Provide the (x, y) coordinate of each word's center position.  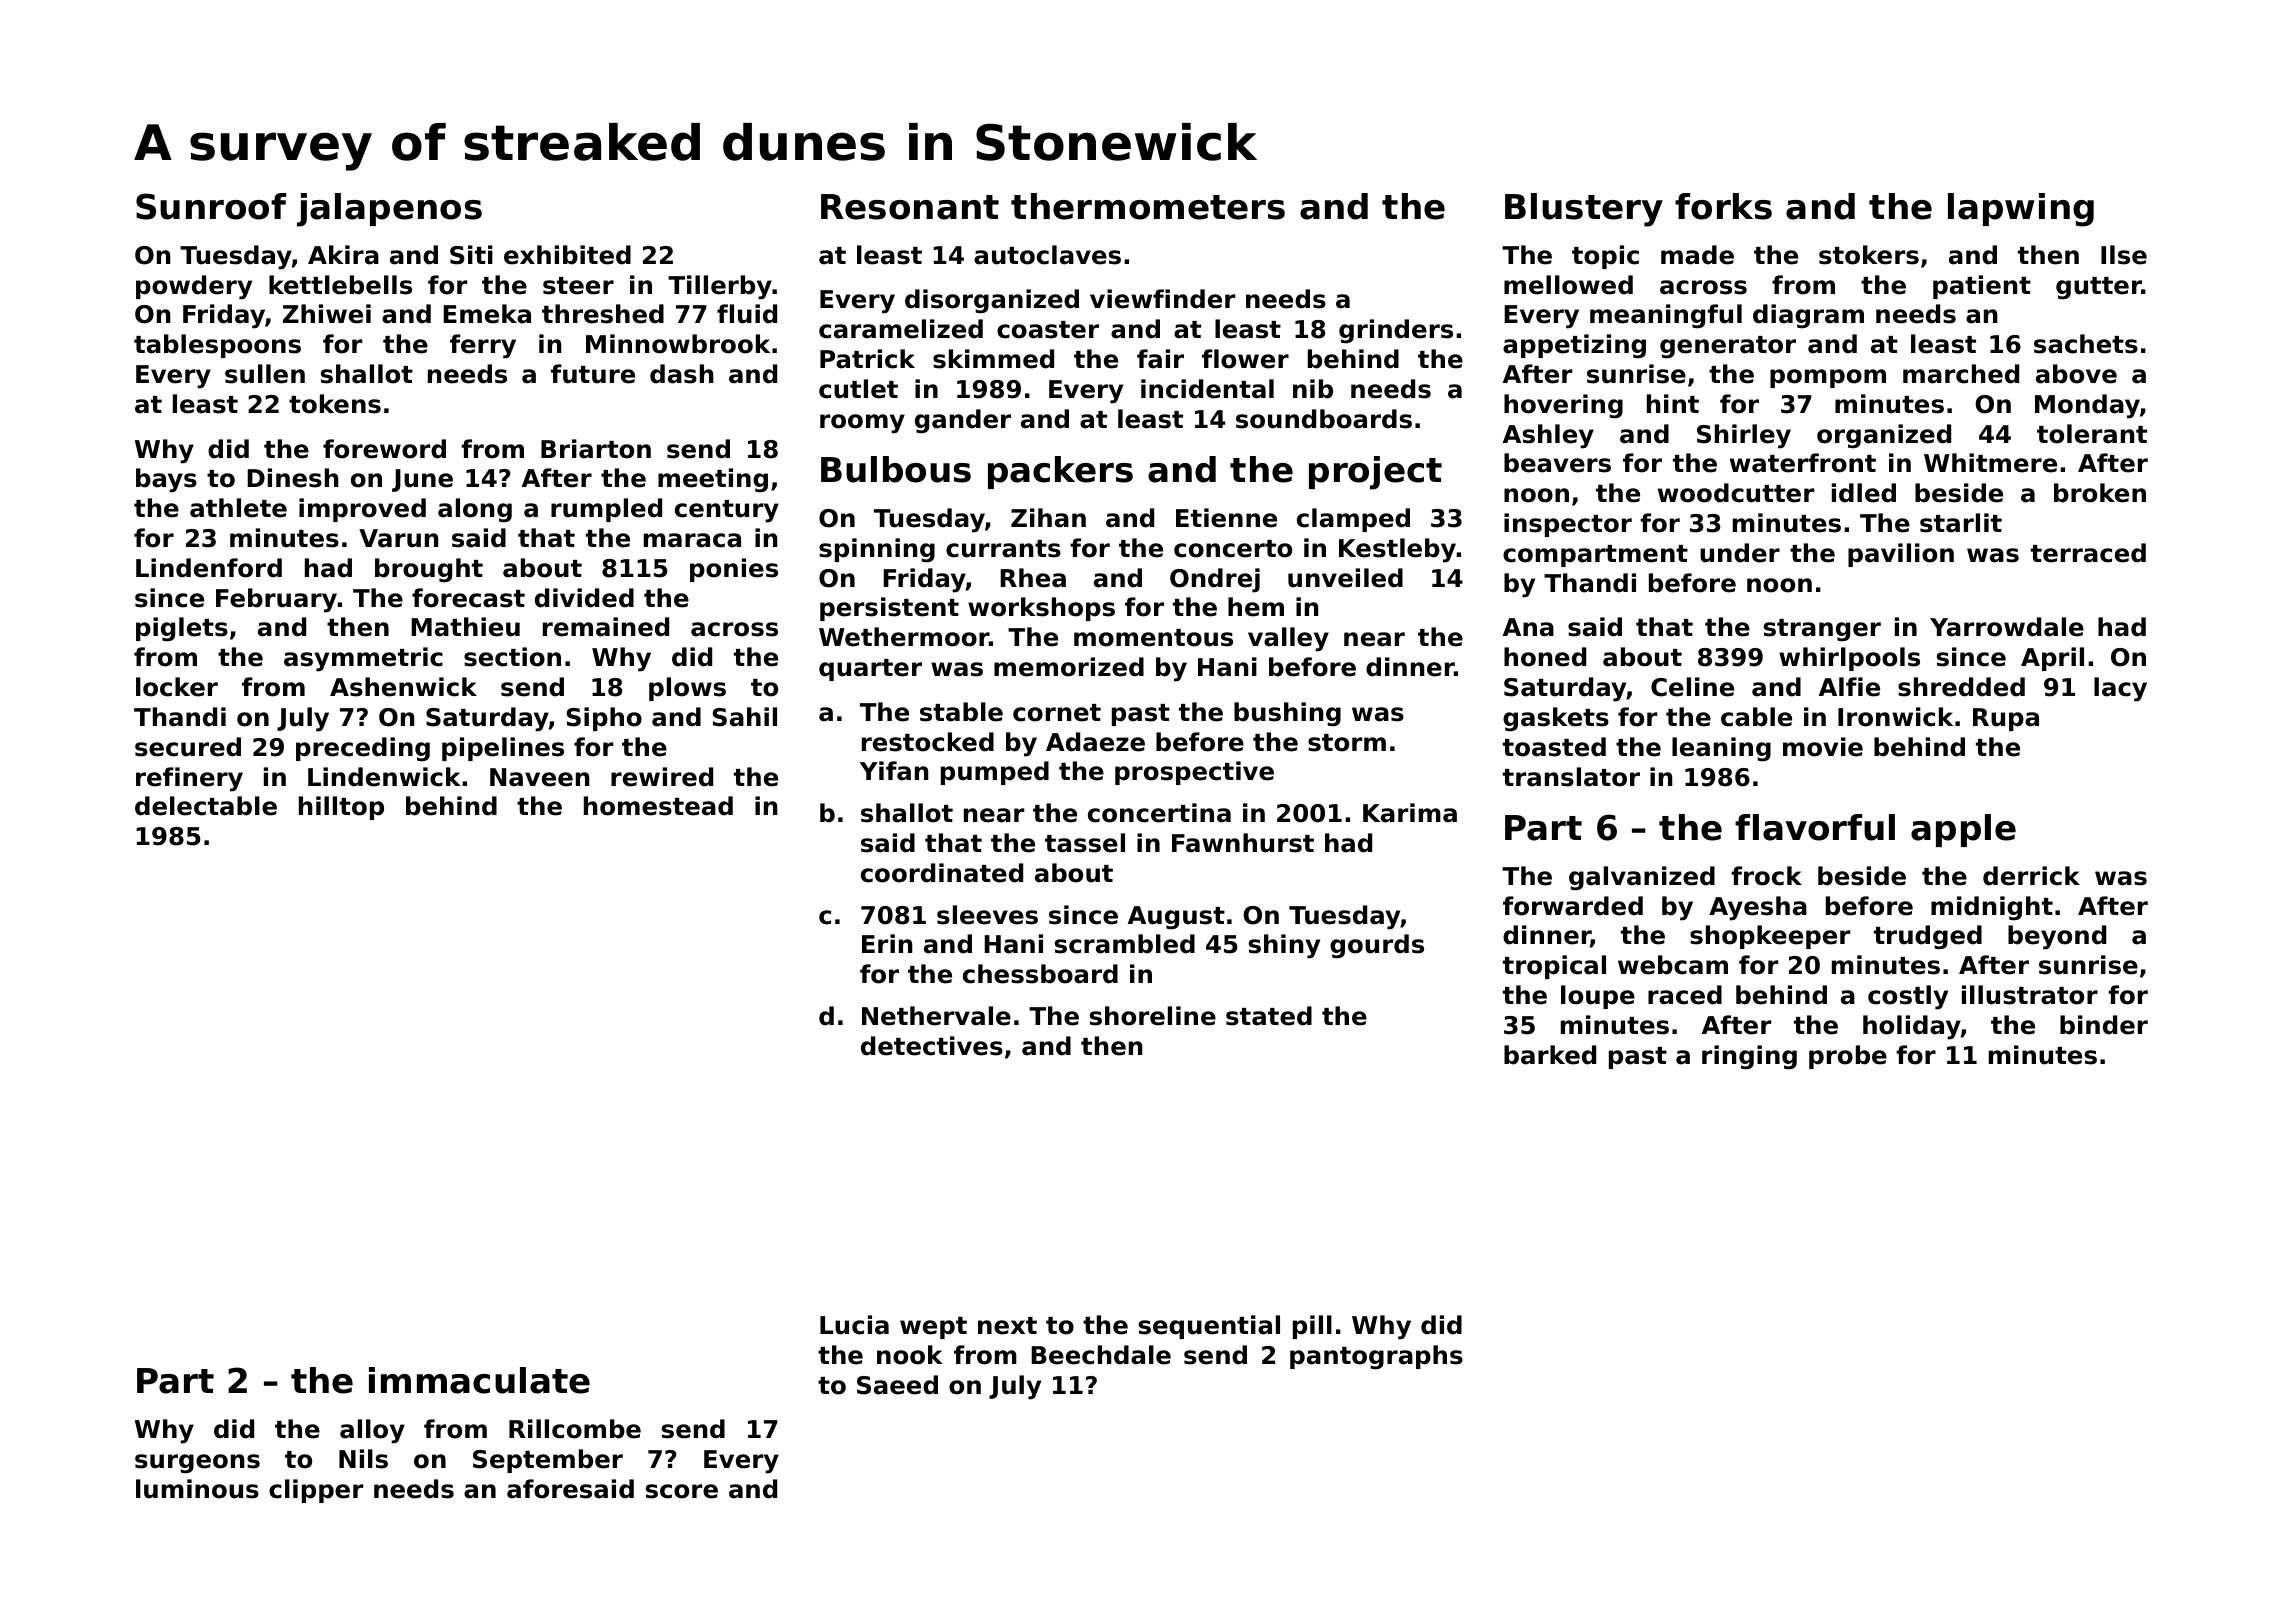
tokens (335, 404)
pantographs (1376, 1357)
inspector (1568, 525)
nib (1313, 389)
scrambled (1125, 944)
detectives (932, 1046)
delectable (206, 806)
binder (2104, 1025)
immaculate (479, 1380)
